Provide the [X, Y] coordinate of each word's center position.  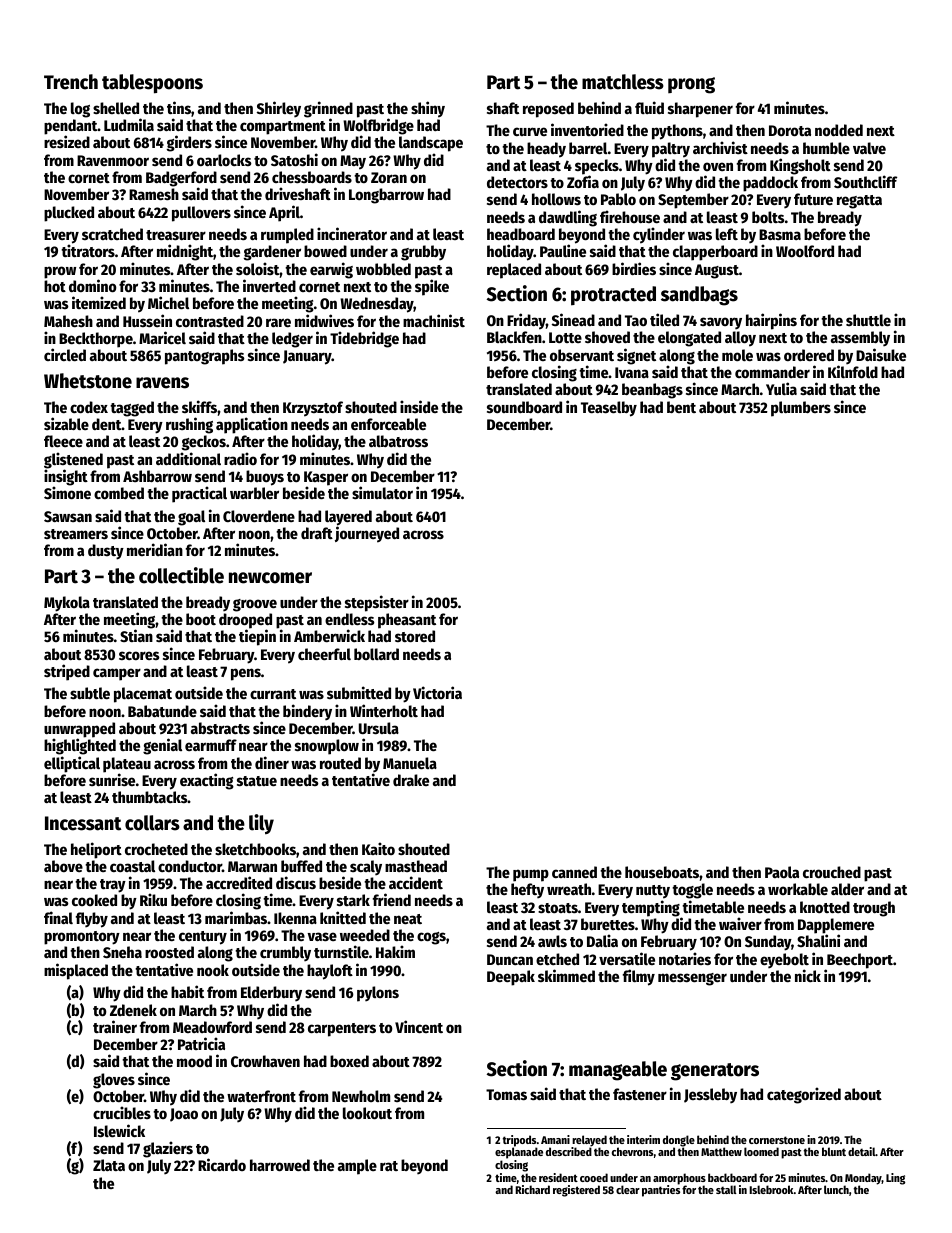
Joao [184, 1115]
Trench [71, 82]
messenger [692, 979]
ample [357, 1167]
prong [691, 85]
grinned [328, 109]
